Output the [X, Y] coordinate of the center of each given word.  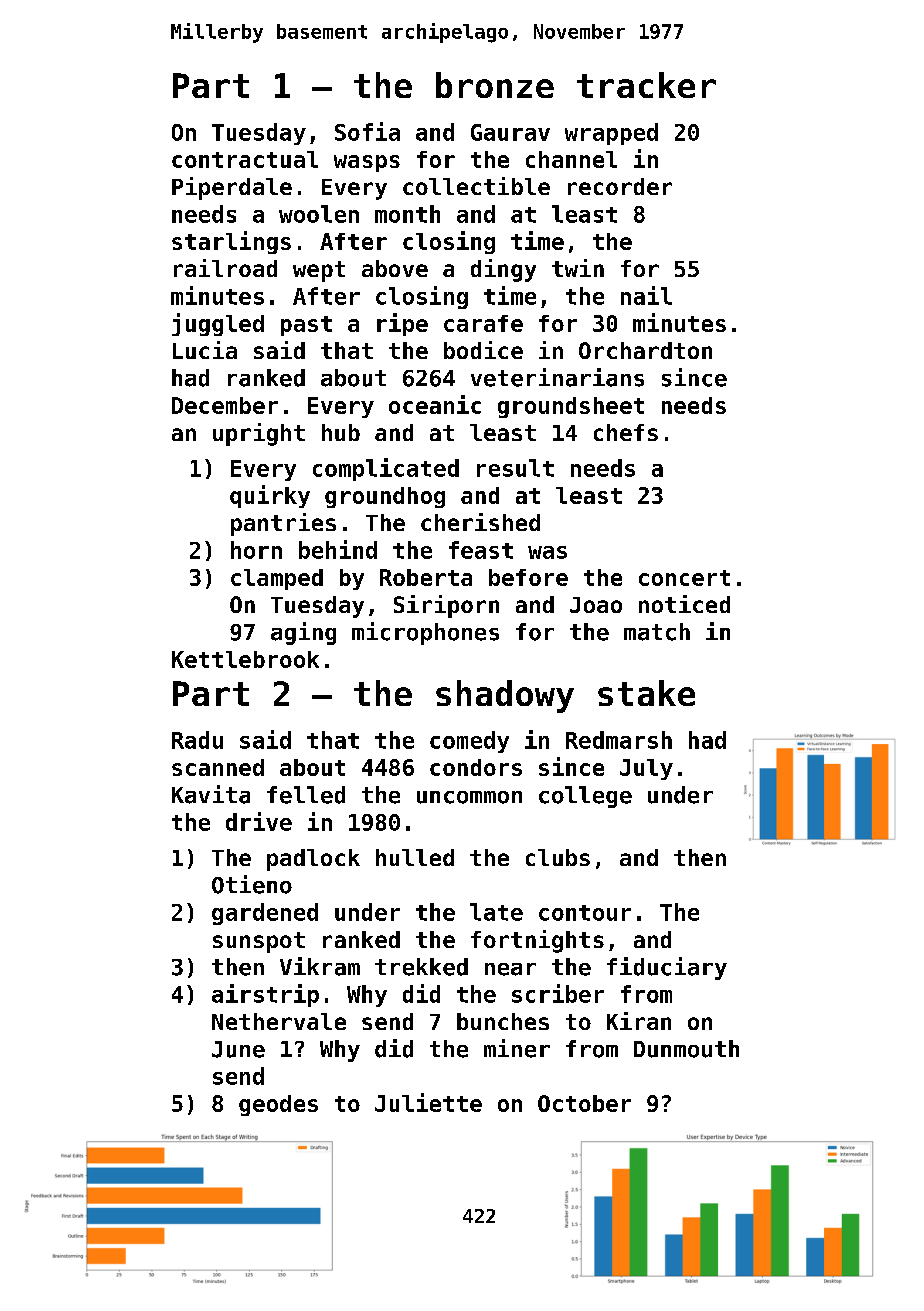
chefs [626, 432]
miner [517, 1048]
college [585, 797]
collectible [476, 186]
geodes [278, 1105]
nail [646, 295]
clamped [277, 579]
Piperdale [232, 188]
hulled [415, 857]
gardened [265, 914]
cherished [480, 522]
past [306, 326]
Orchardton [645, 350]
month [407, 214]
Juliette [428, 1102]
